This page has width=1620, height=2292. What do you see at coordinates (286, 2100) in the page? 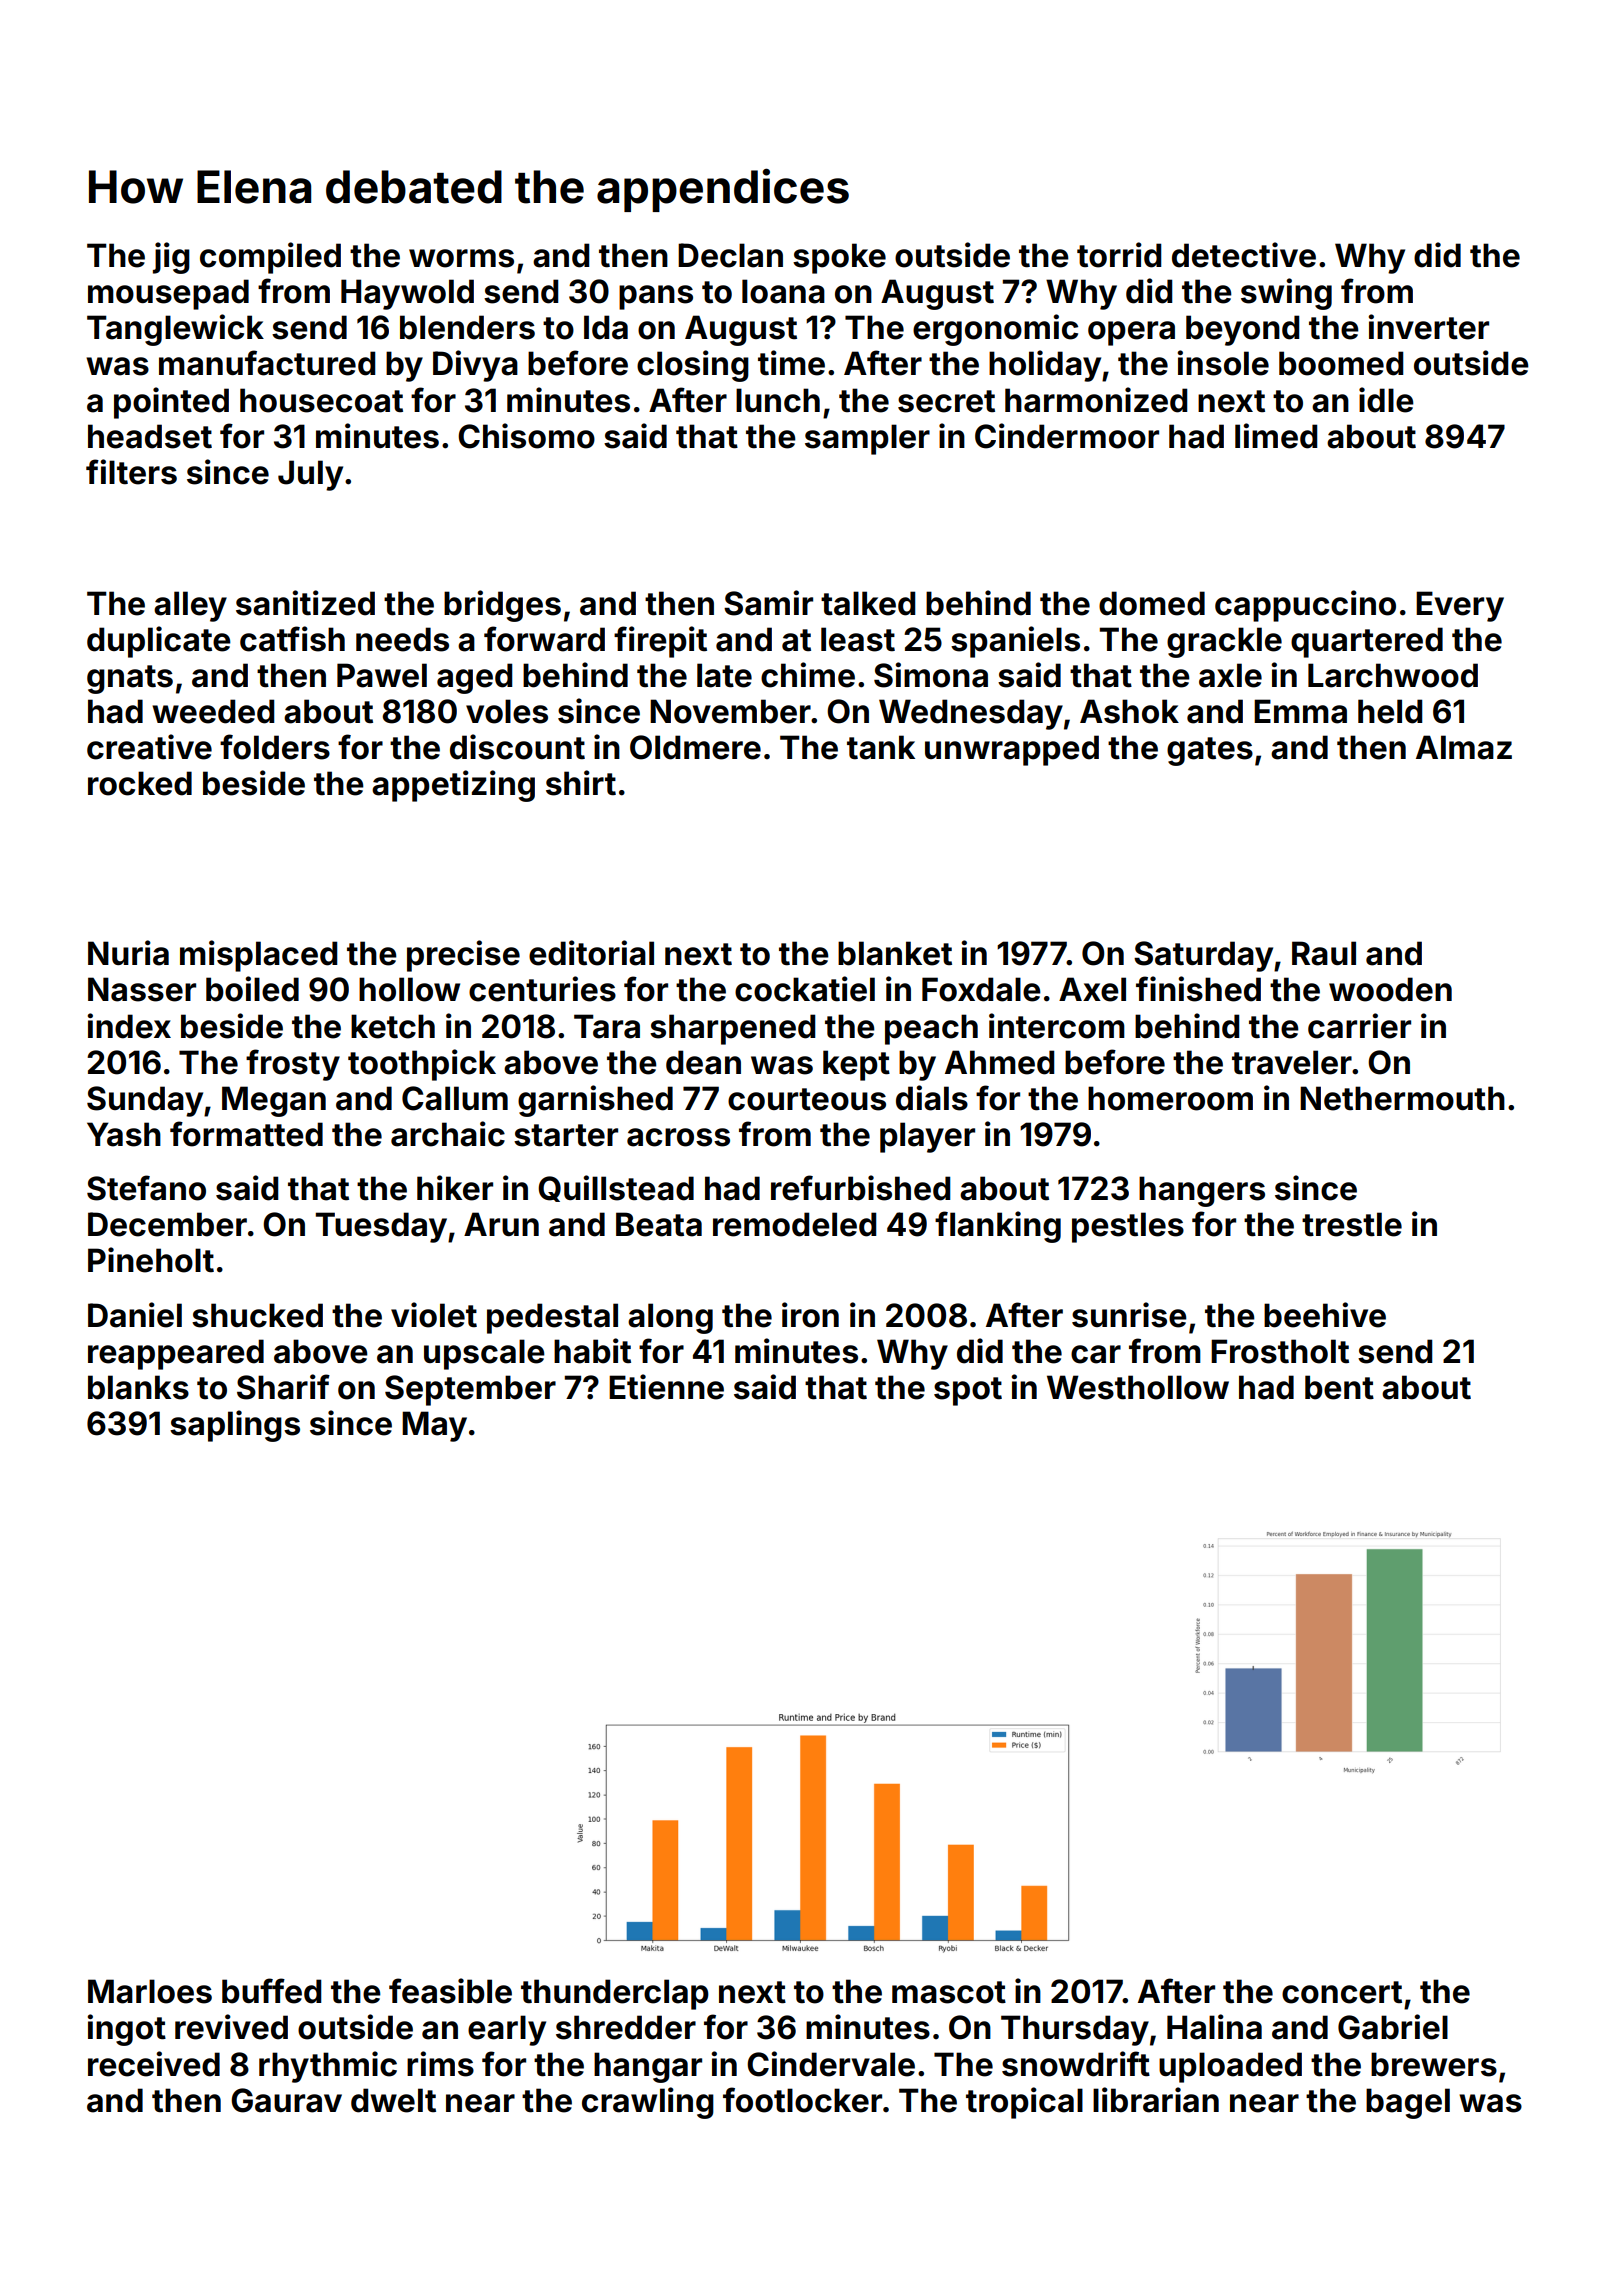
I see `Gaurav` at bounding box center [286, 2100].
